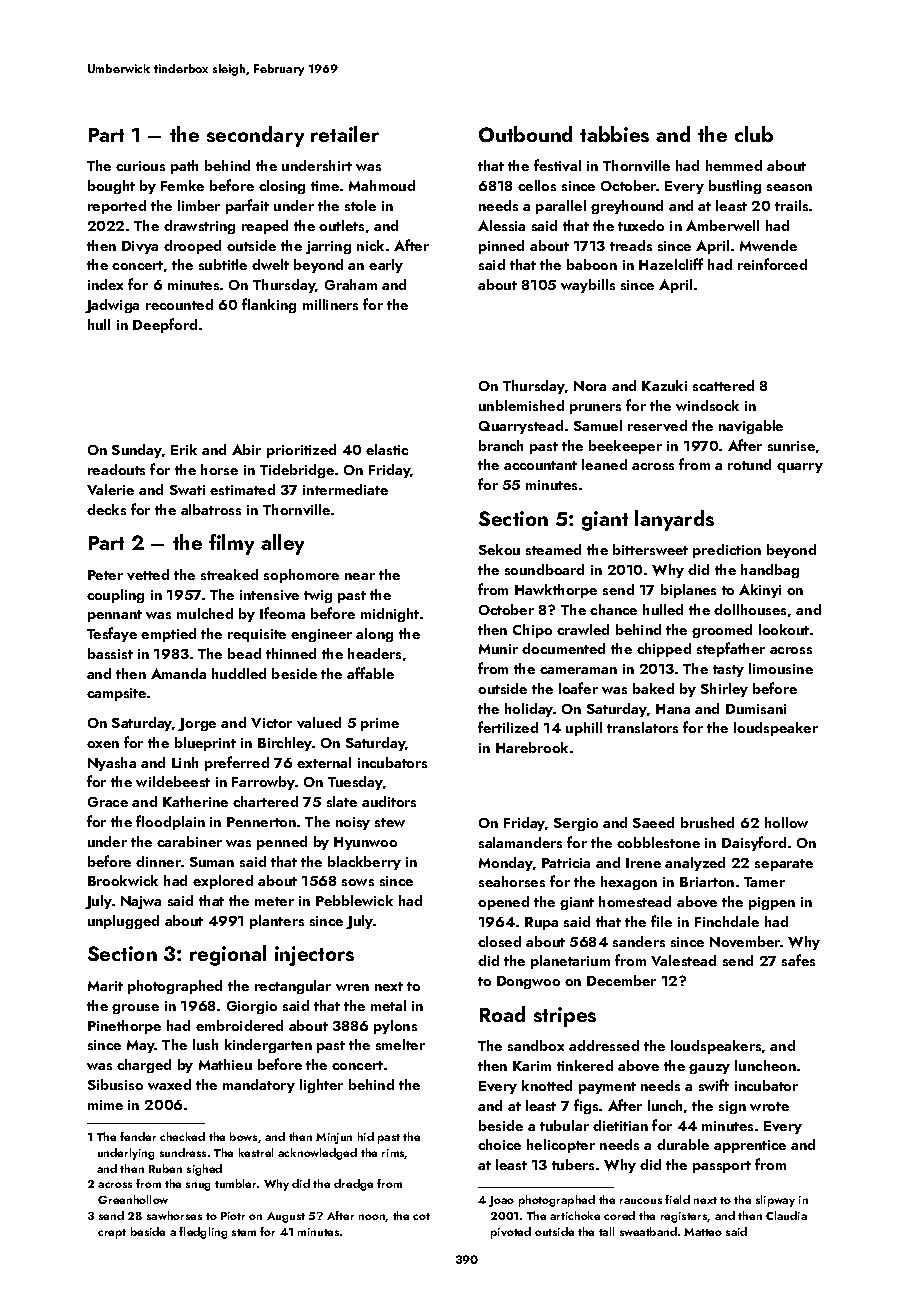 The height and width of the document is (1292, 910). What do you see at coordinates (325, 186) in the document?
I see `time` at bounding box center [325, 186].
